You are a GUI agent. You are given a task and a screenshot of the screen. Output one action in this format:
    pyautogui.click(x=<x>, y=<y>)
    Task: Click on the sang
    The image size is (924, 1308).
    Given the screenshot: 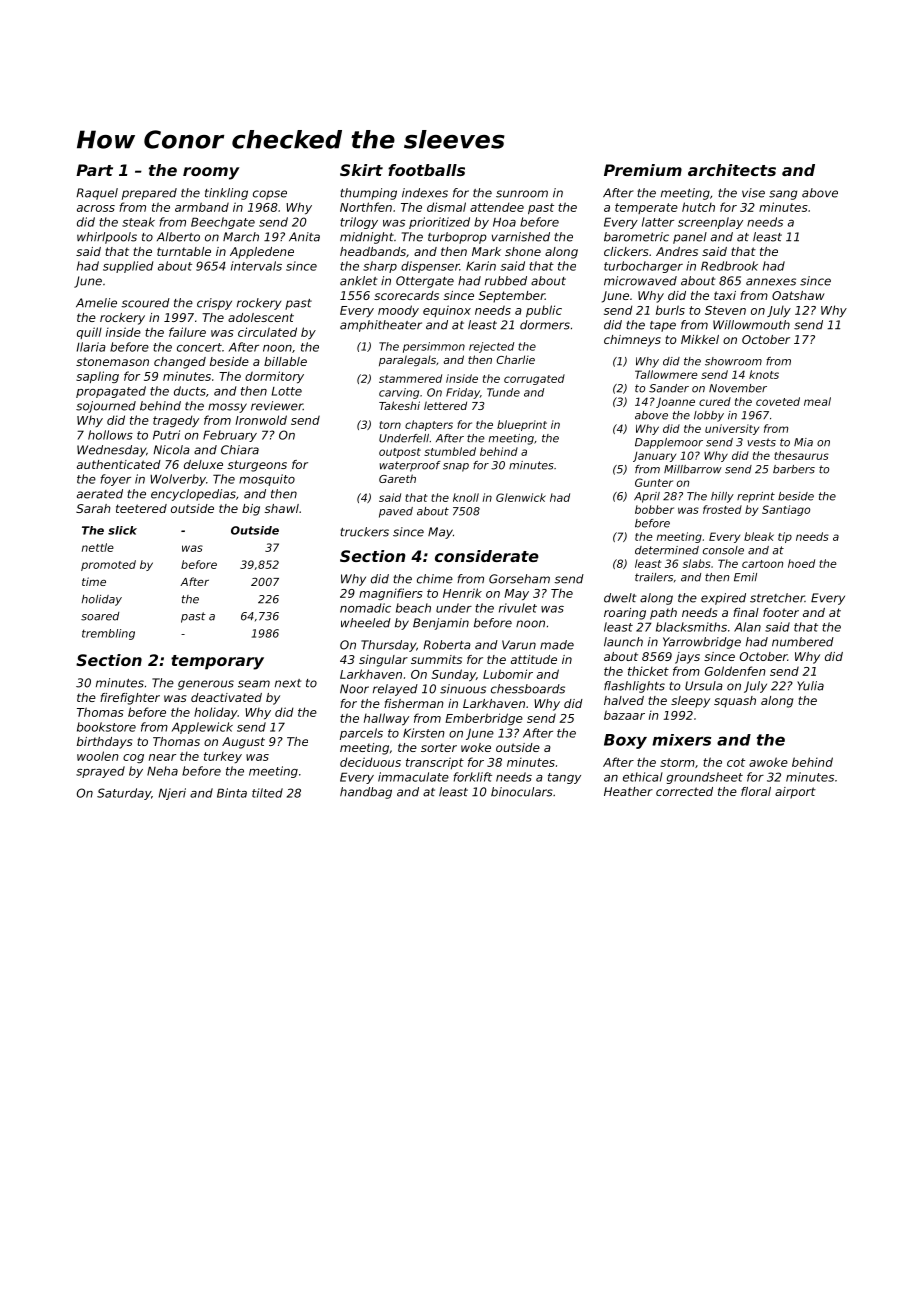 What is the action you would take?
    pyautogui.click(x=783, y=195)
